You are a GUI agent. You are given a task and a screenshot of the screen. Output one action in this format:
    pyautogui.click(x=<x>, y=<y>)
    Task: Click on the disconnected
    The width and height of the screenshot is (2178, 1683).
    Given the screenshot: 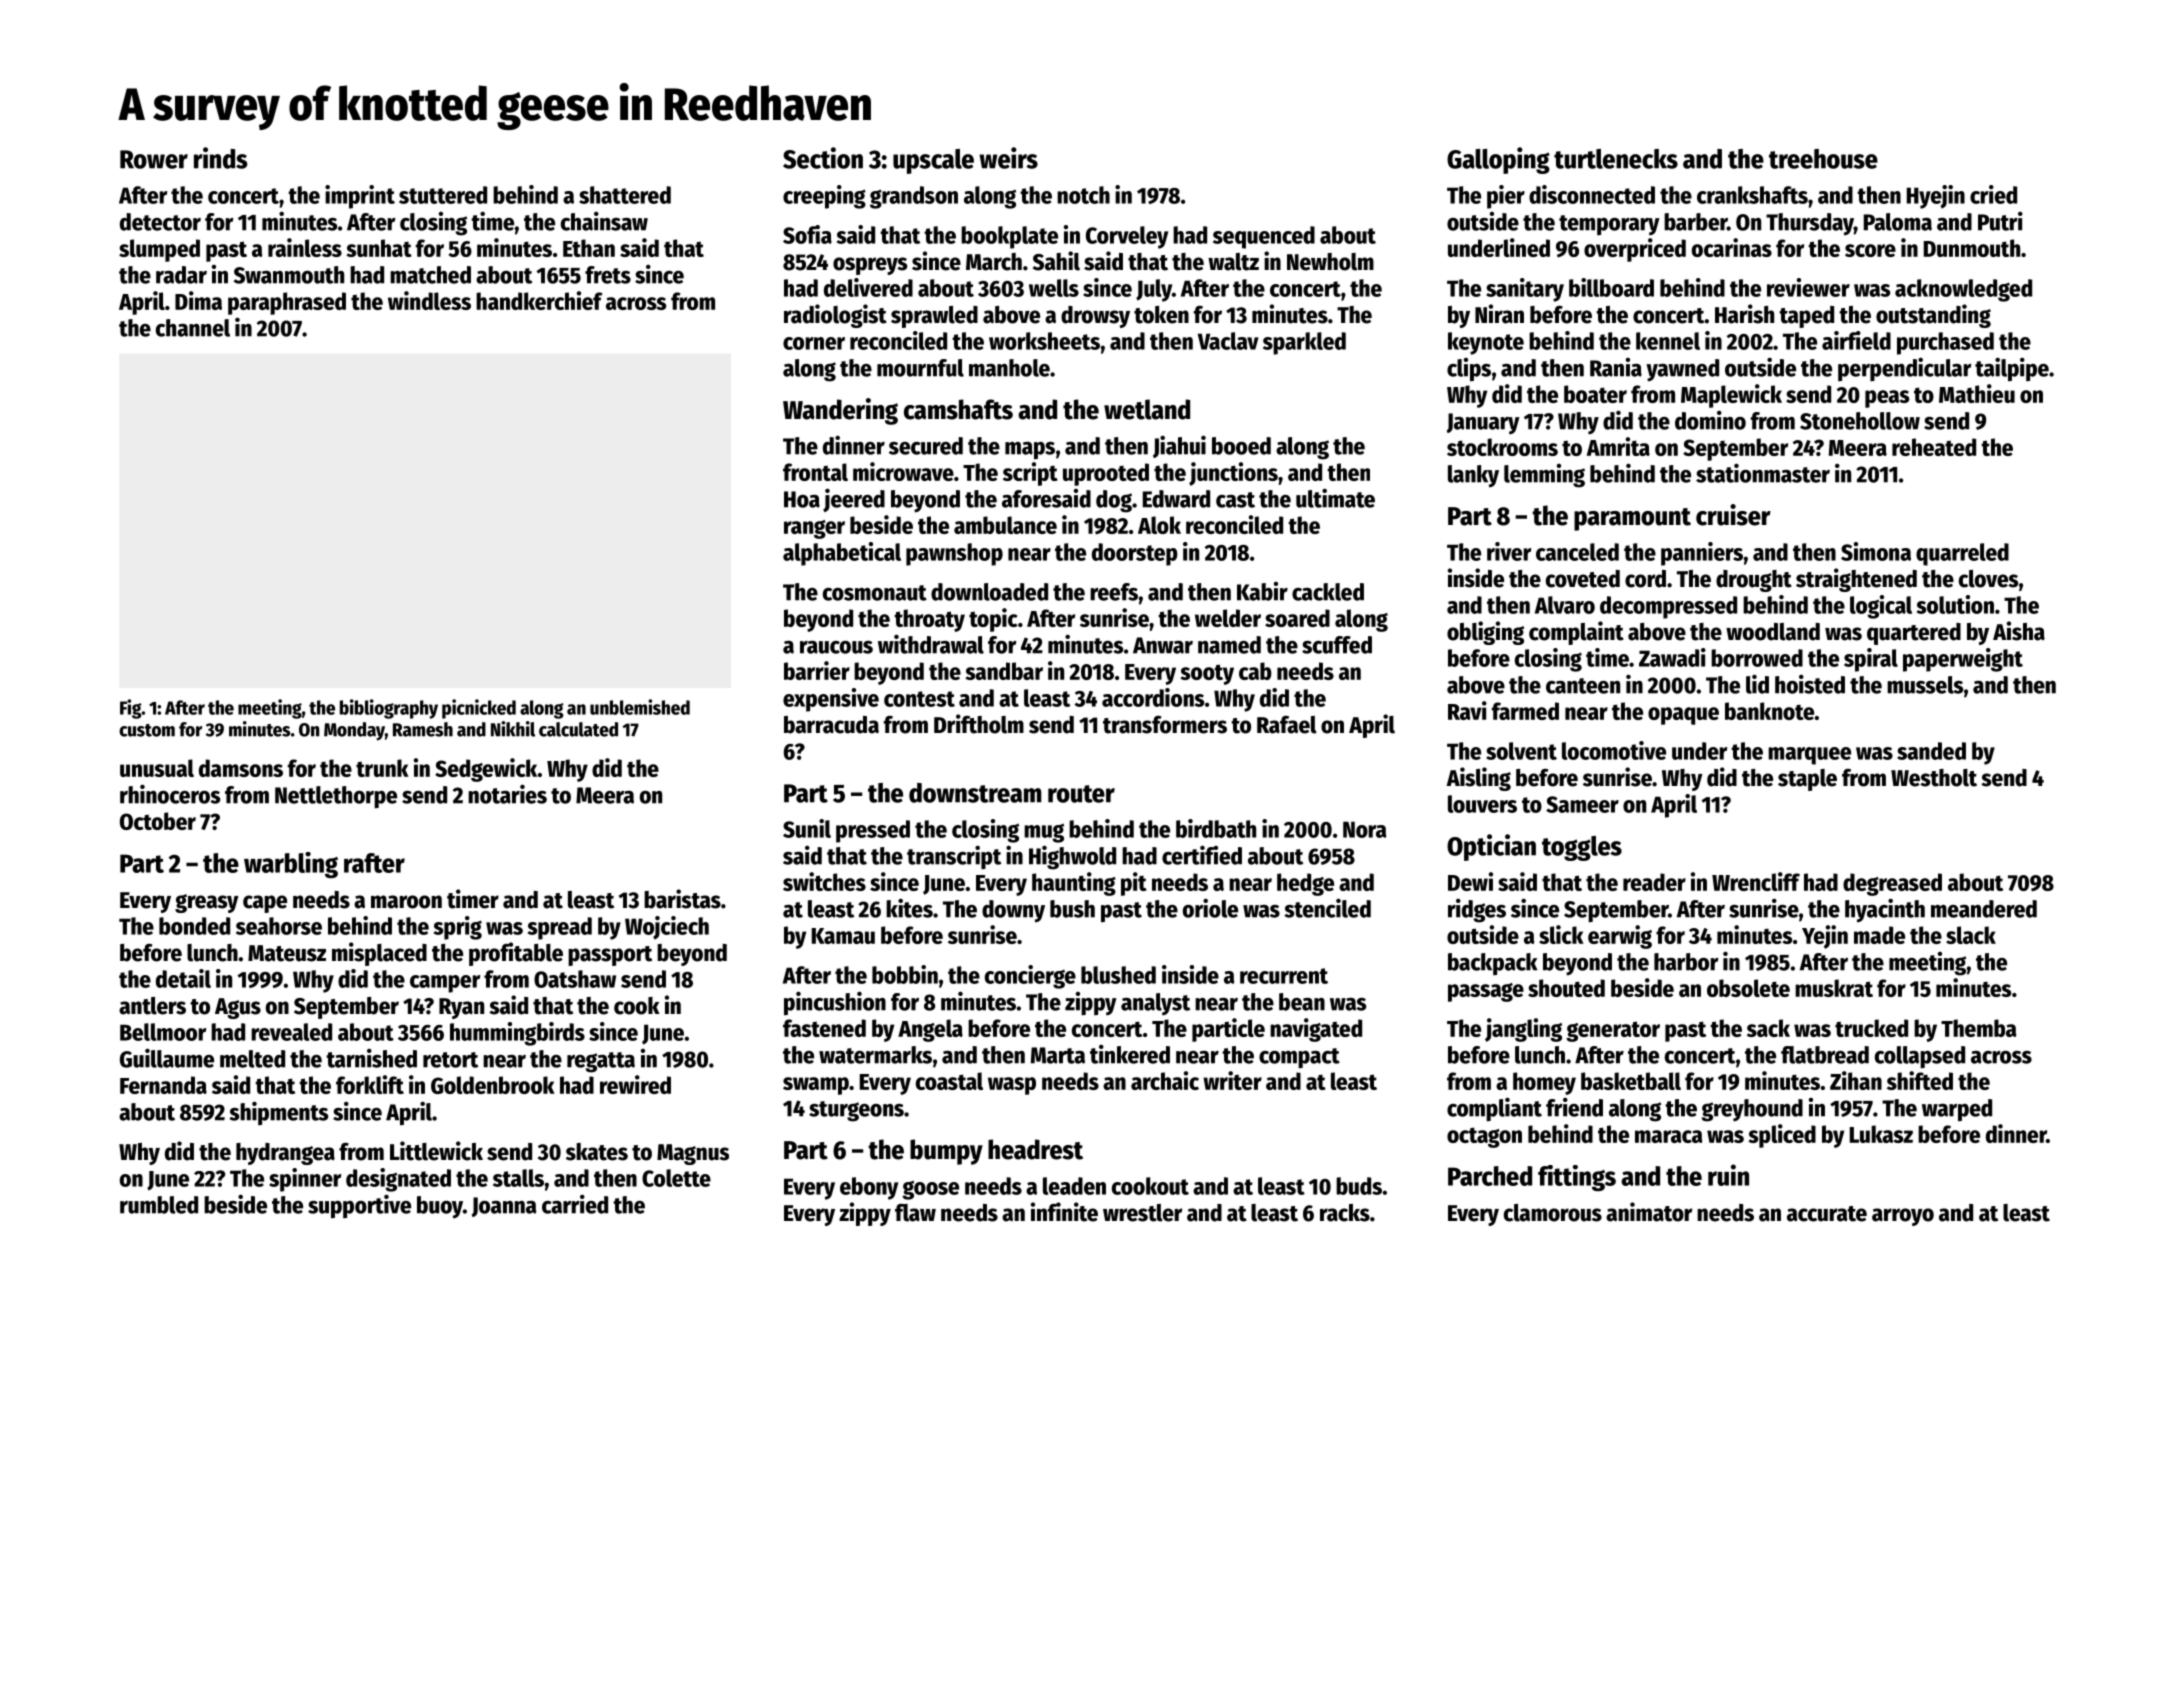 What is the action you would take?
    pyautogui.click(x=1592, y=194)
